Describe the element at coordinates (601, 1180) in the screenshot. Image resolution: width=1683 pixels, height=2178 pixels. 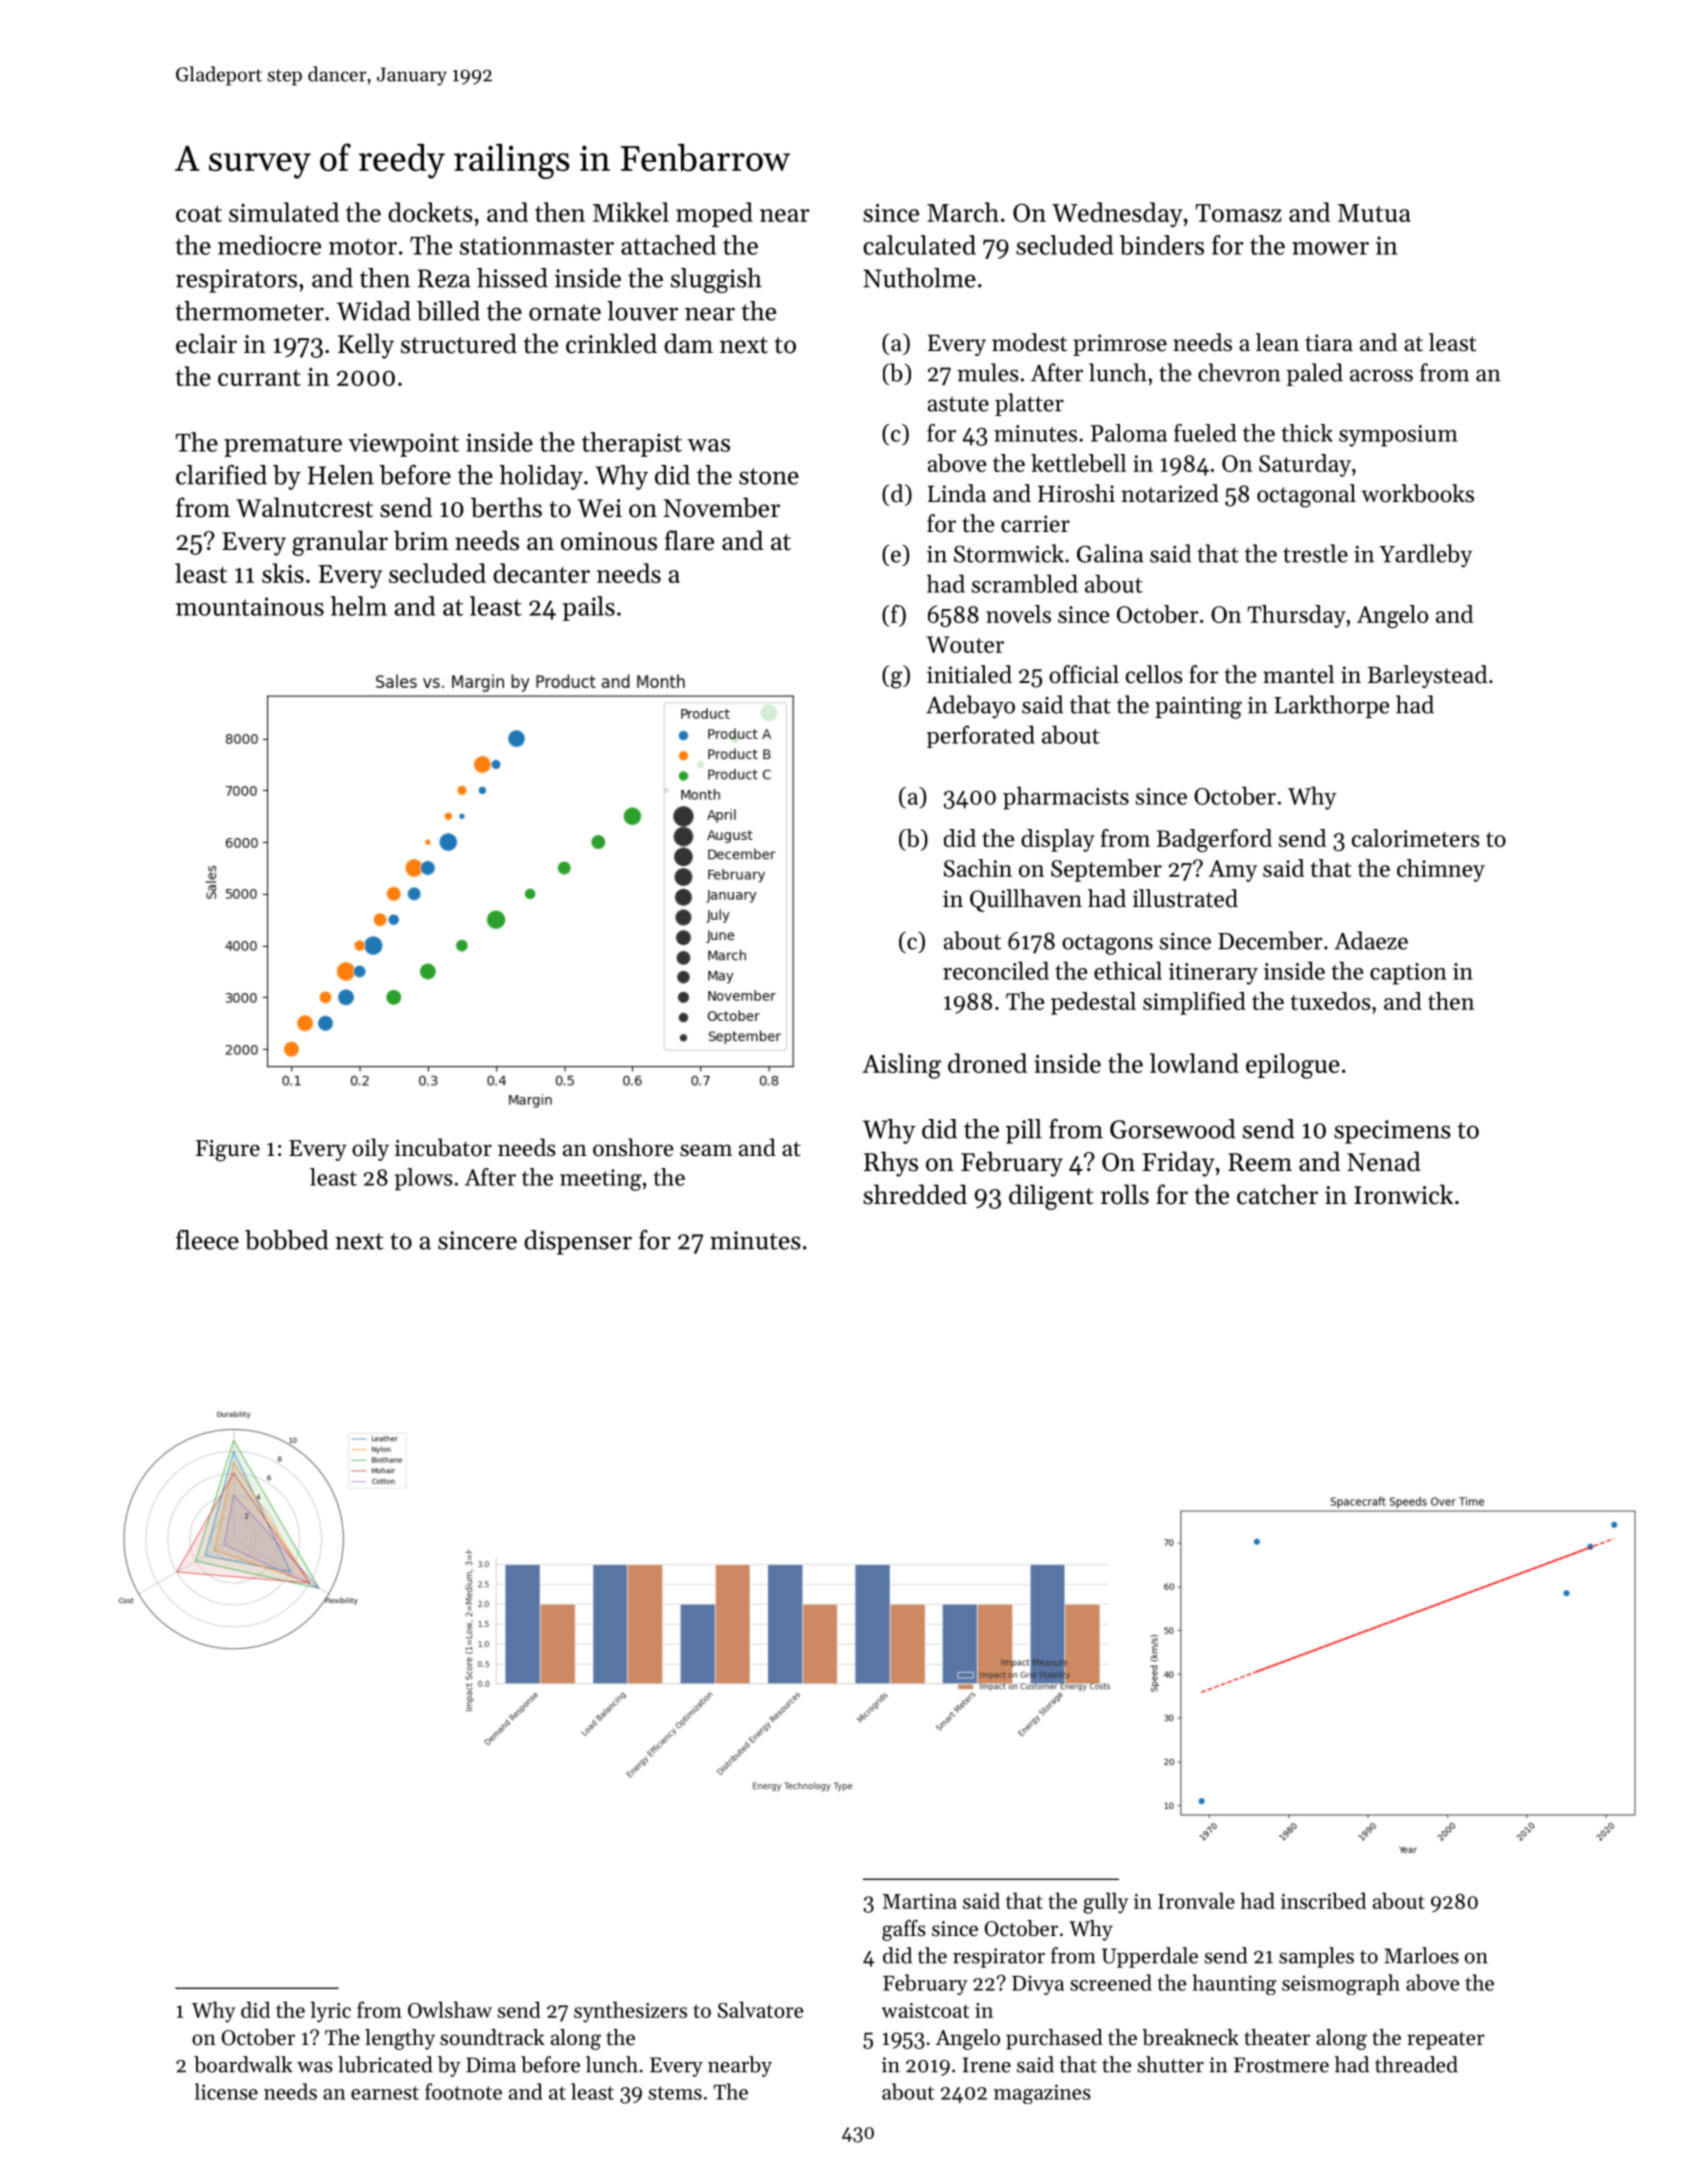
I see `meeting` at that location.
